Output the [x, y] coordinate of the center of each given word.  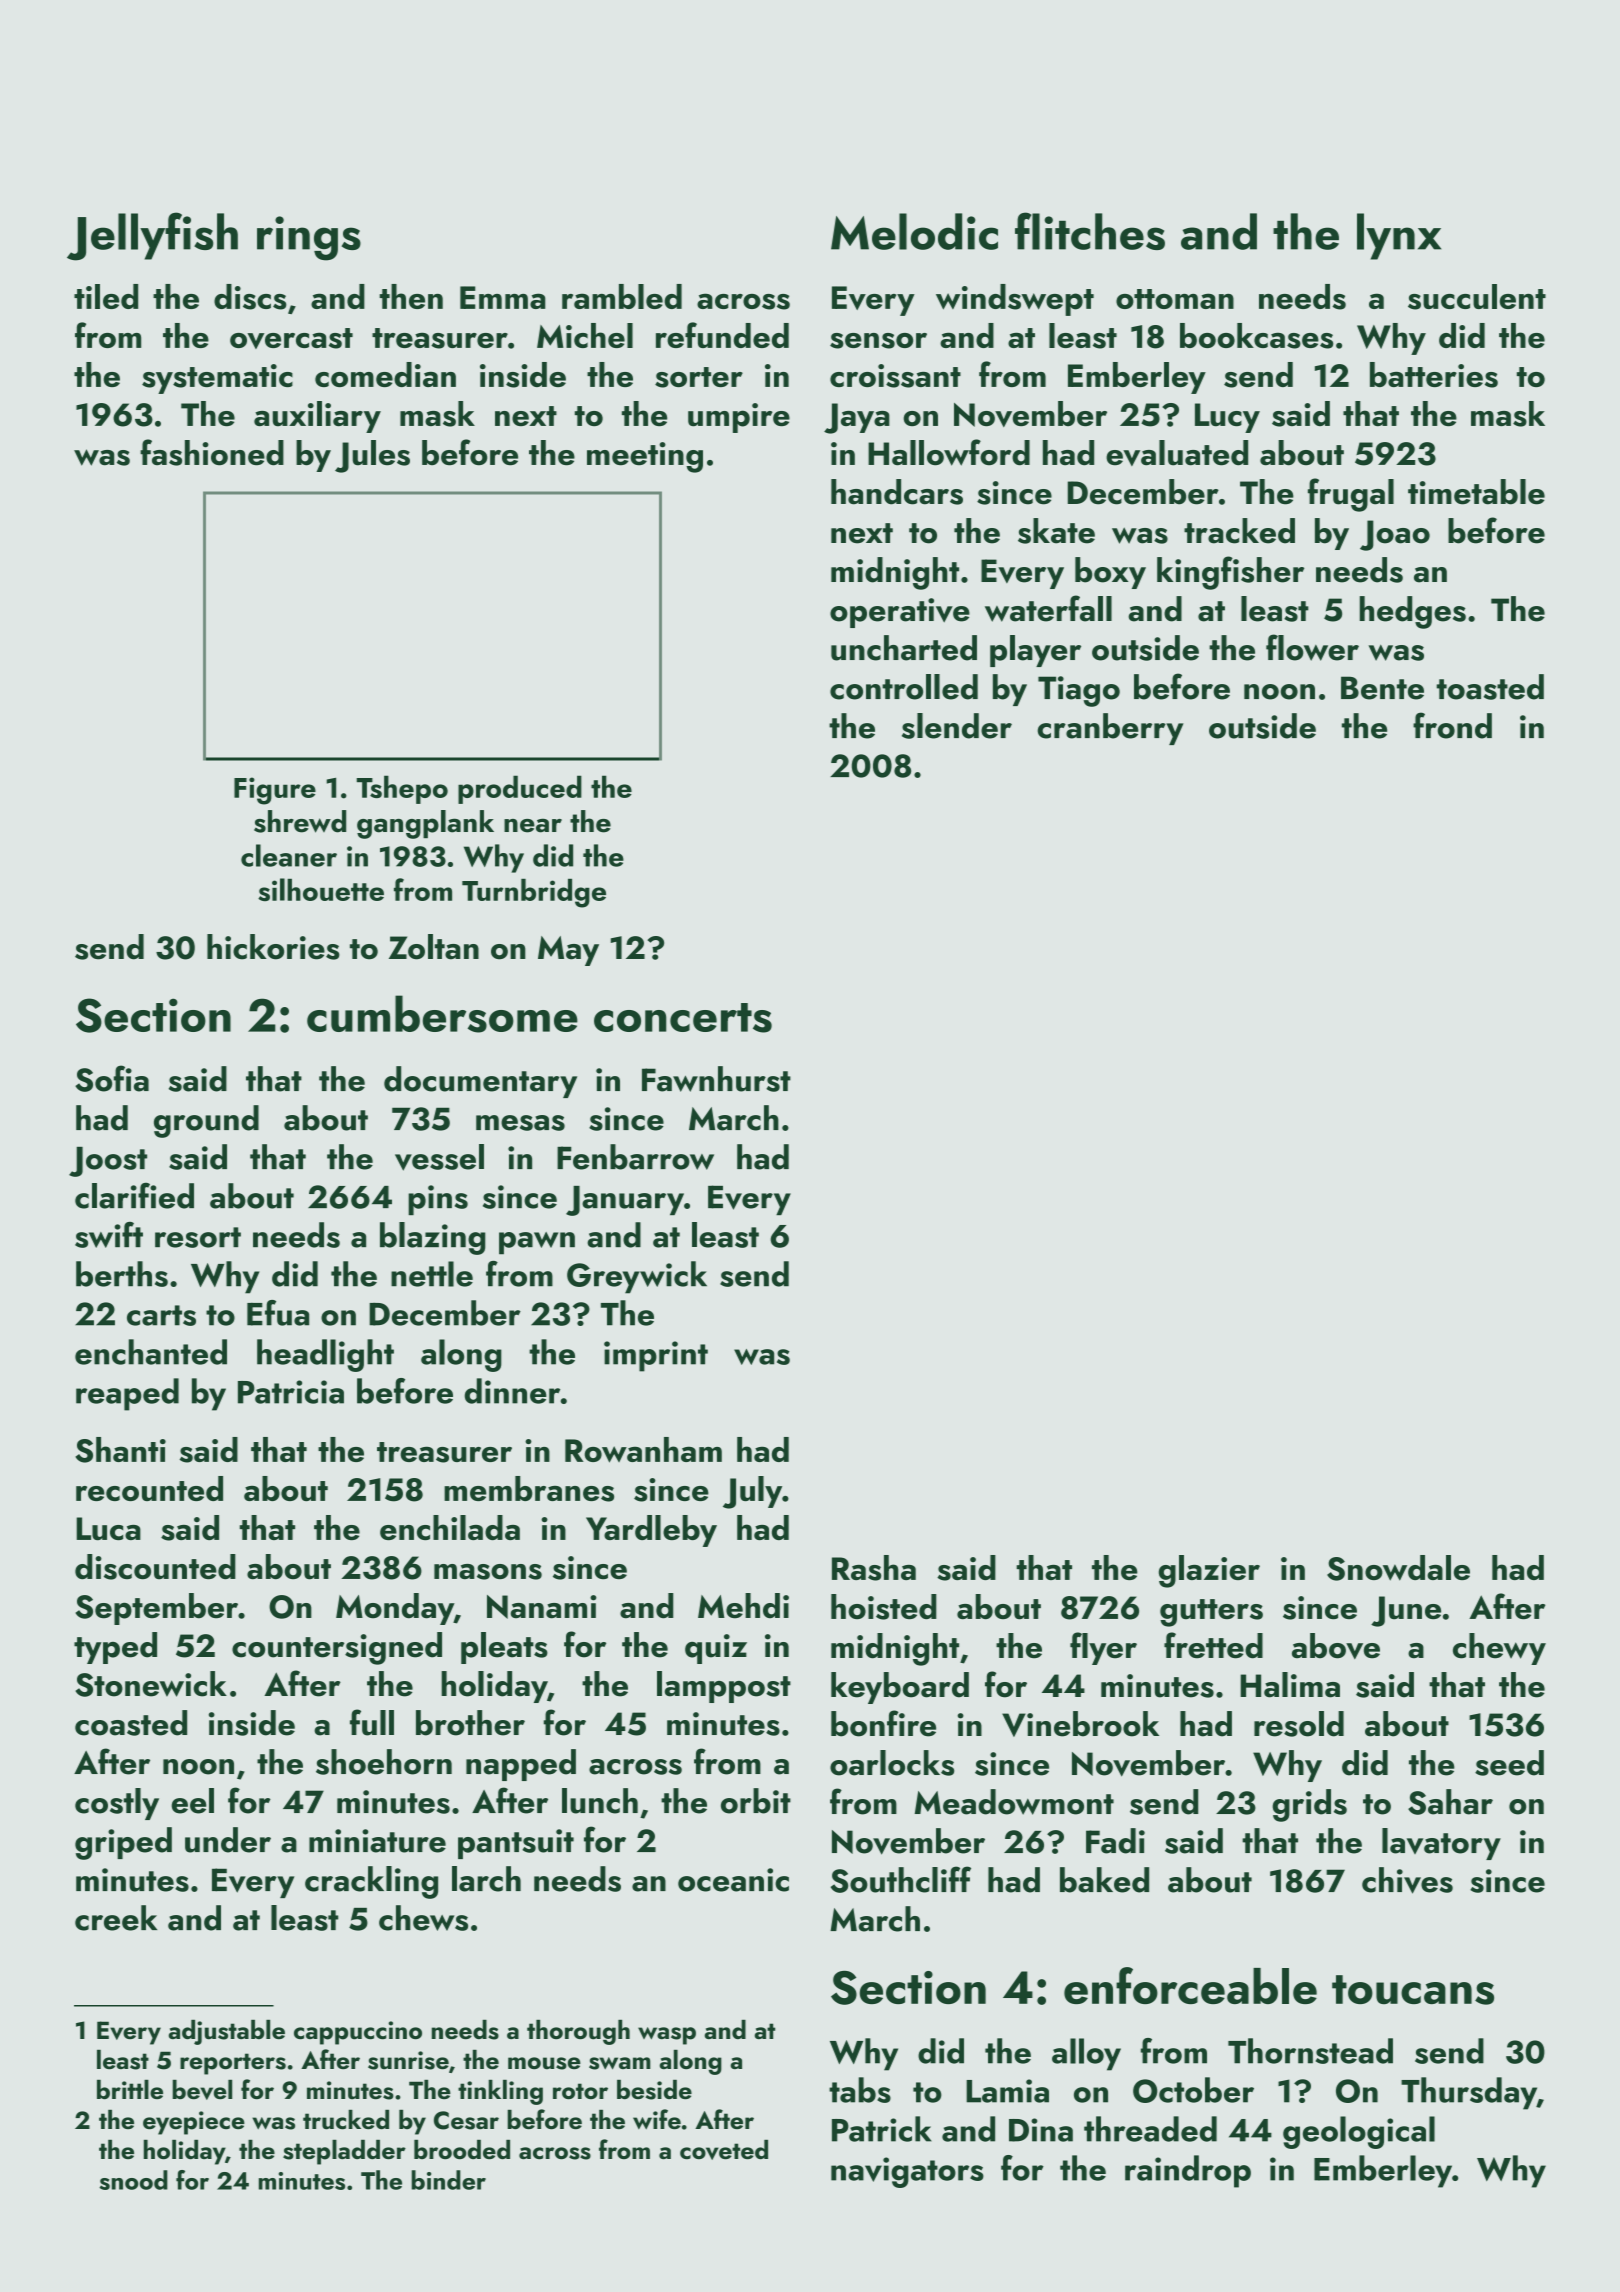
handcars [897, 492]
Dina [1041, 2130]
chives [1407, 1880]
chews [423, 1918]
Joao [1395, 535]
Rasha [874, 1568]
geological [1359, 2132]
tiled [106, 296]
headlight [325, 1355]
